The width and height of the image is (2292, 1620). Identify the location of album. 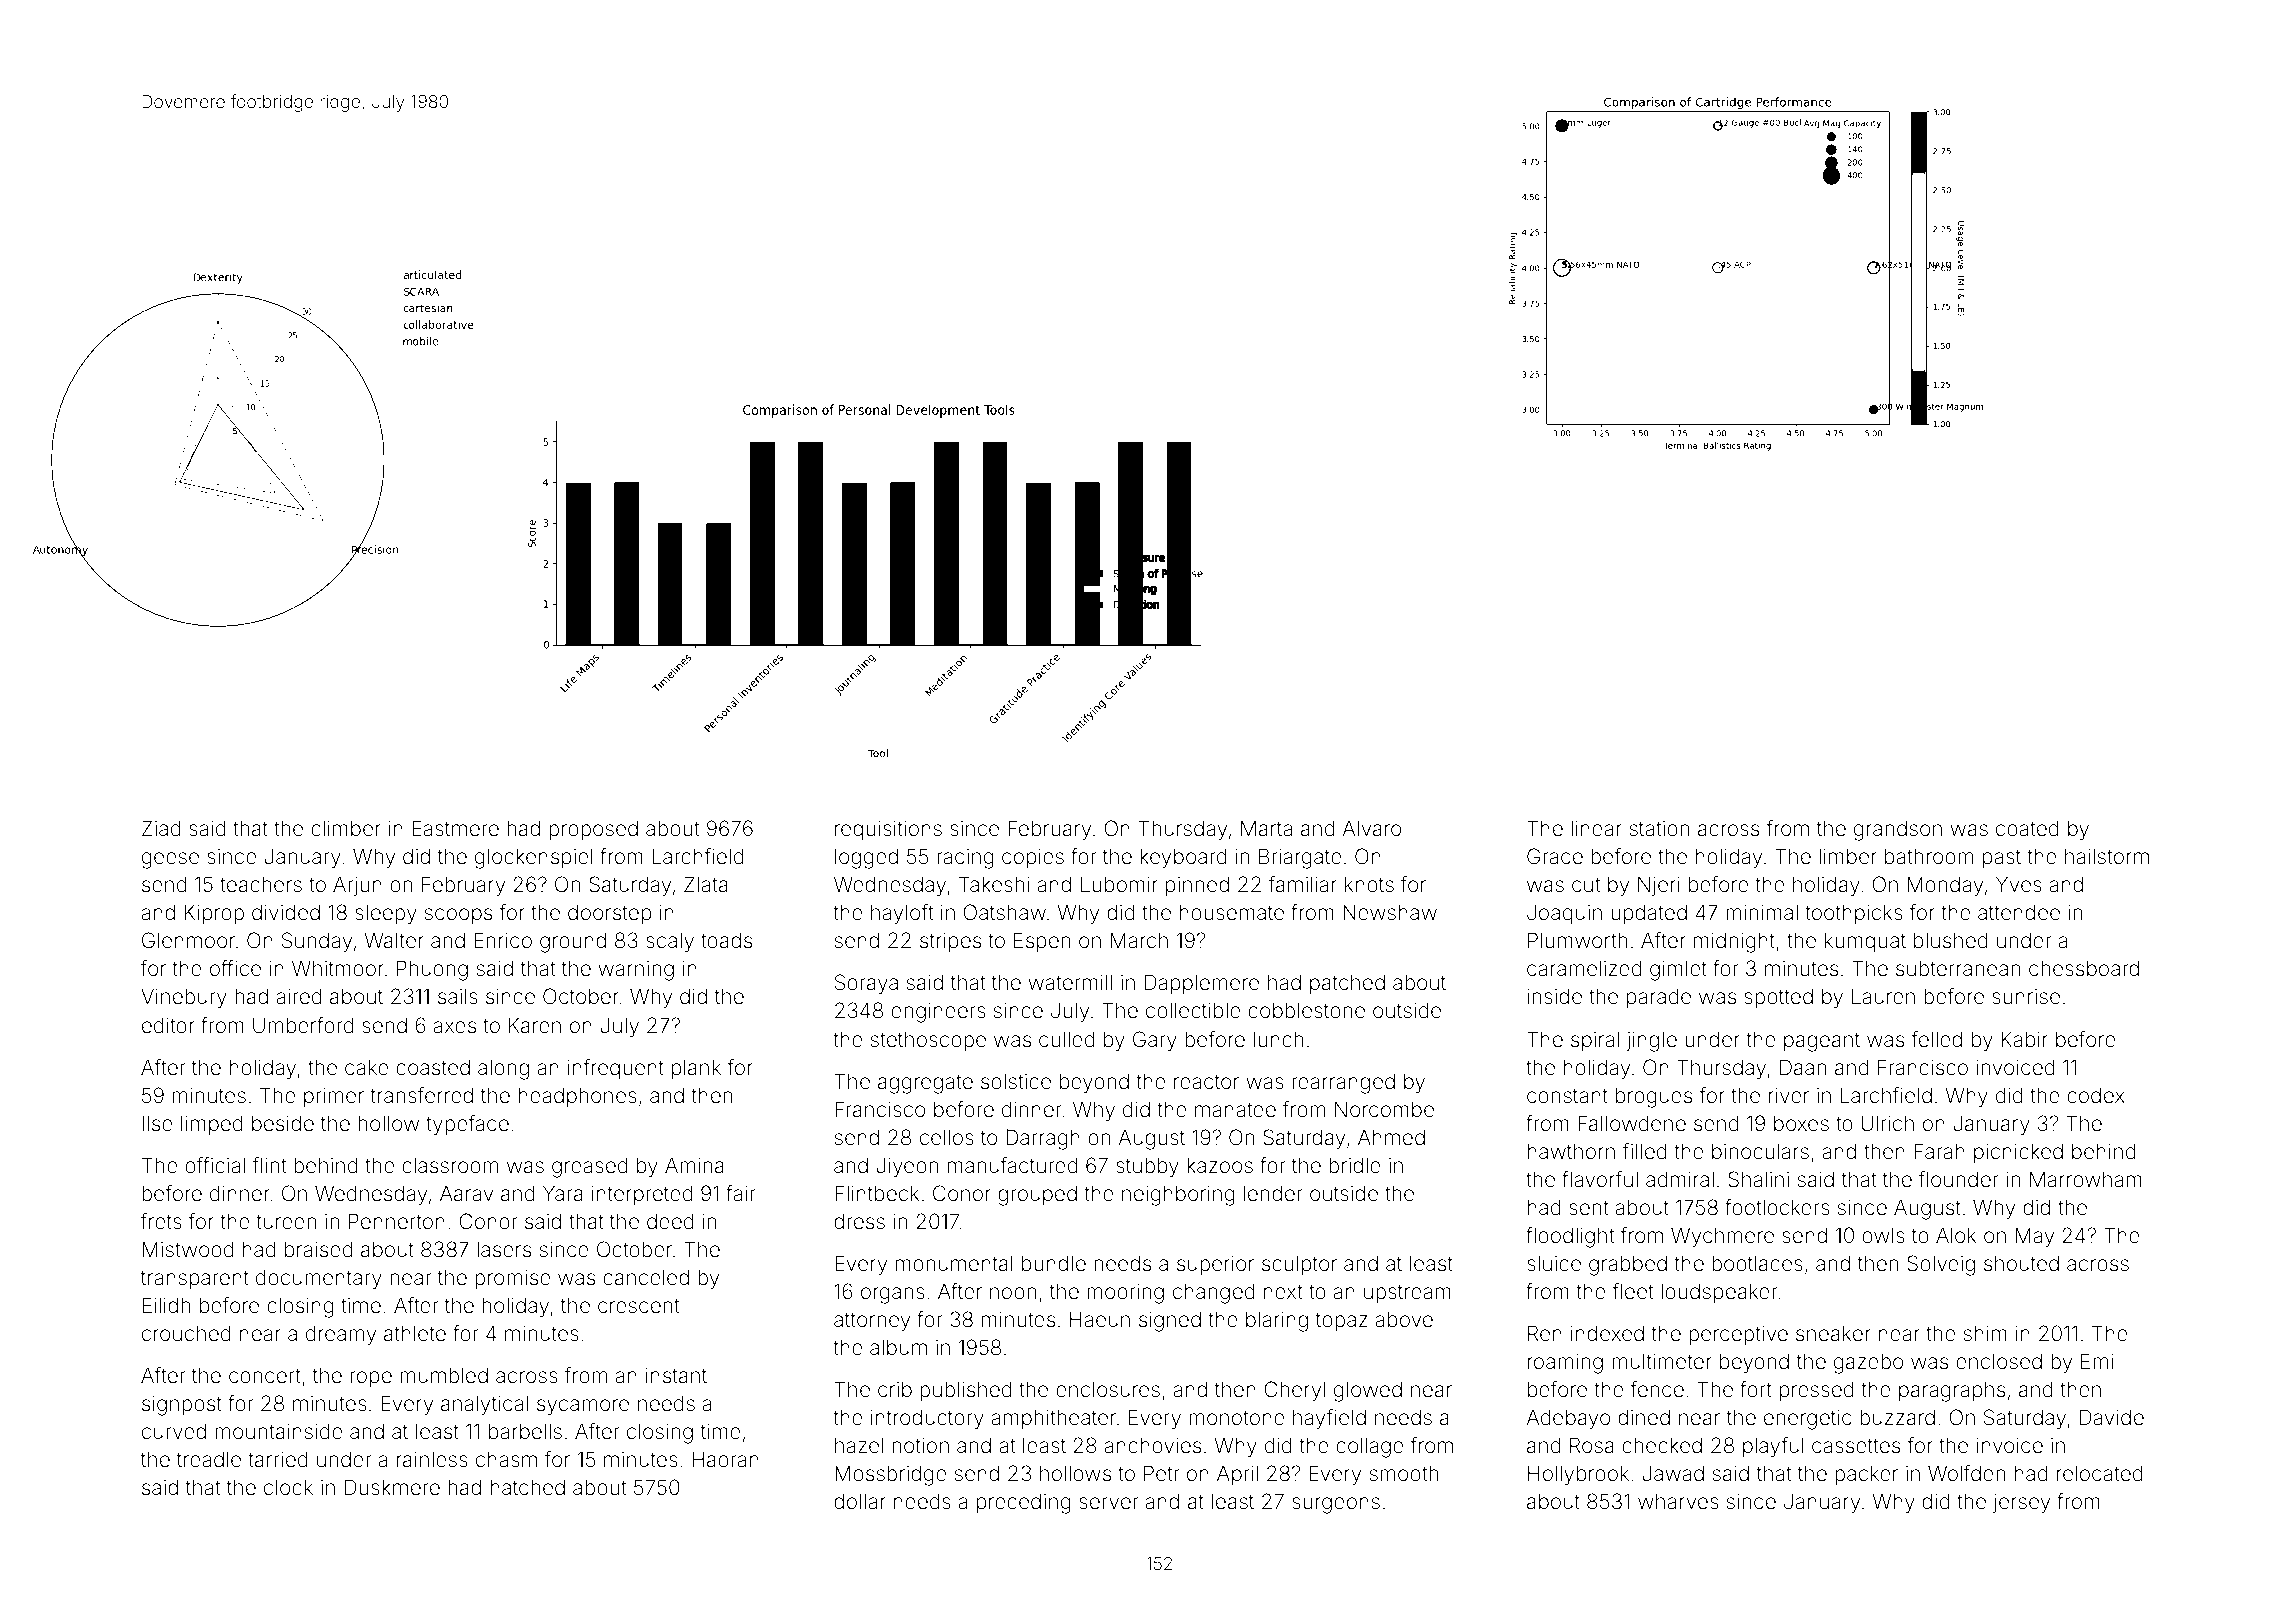
(898, 1347).
